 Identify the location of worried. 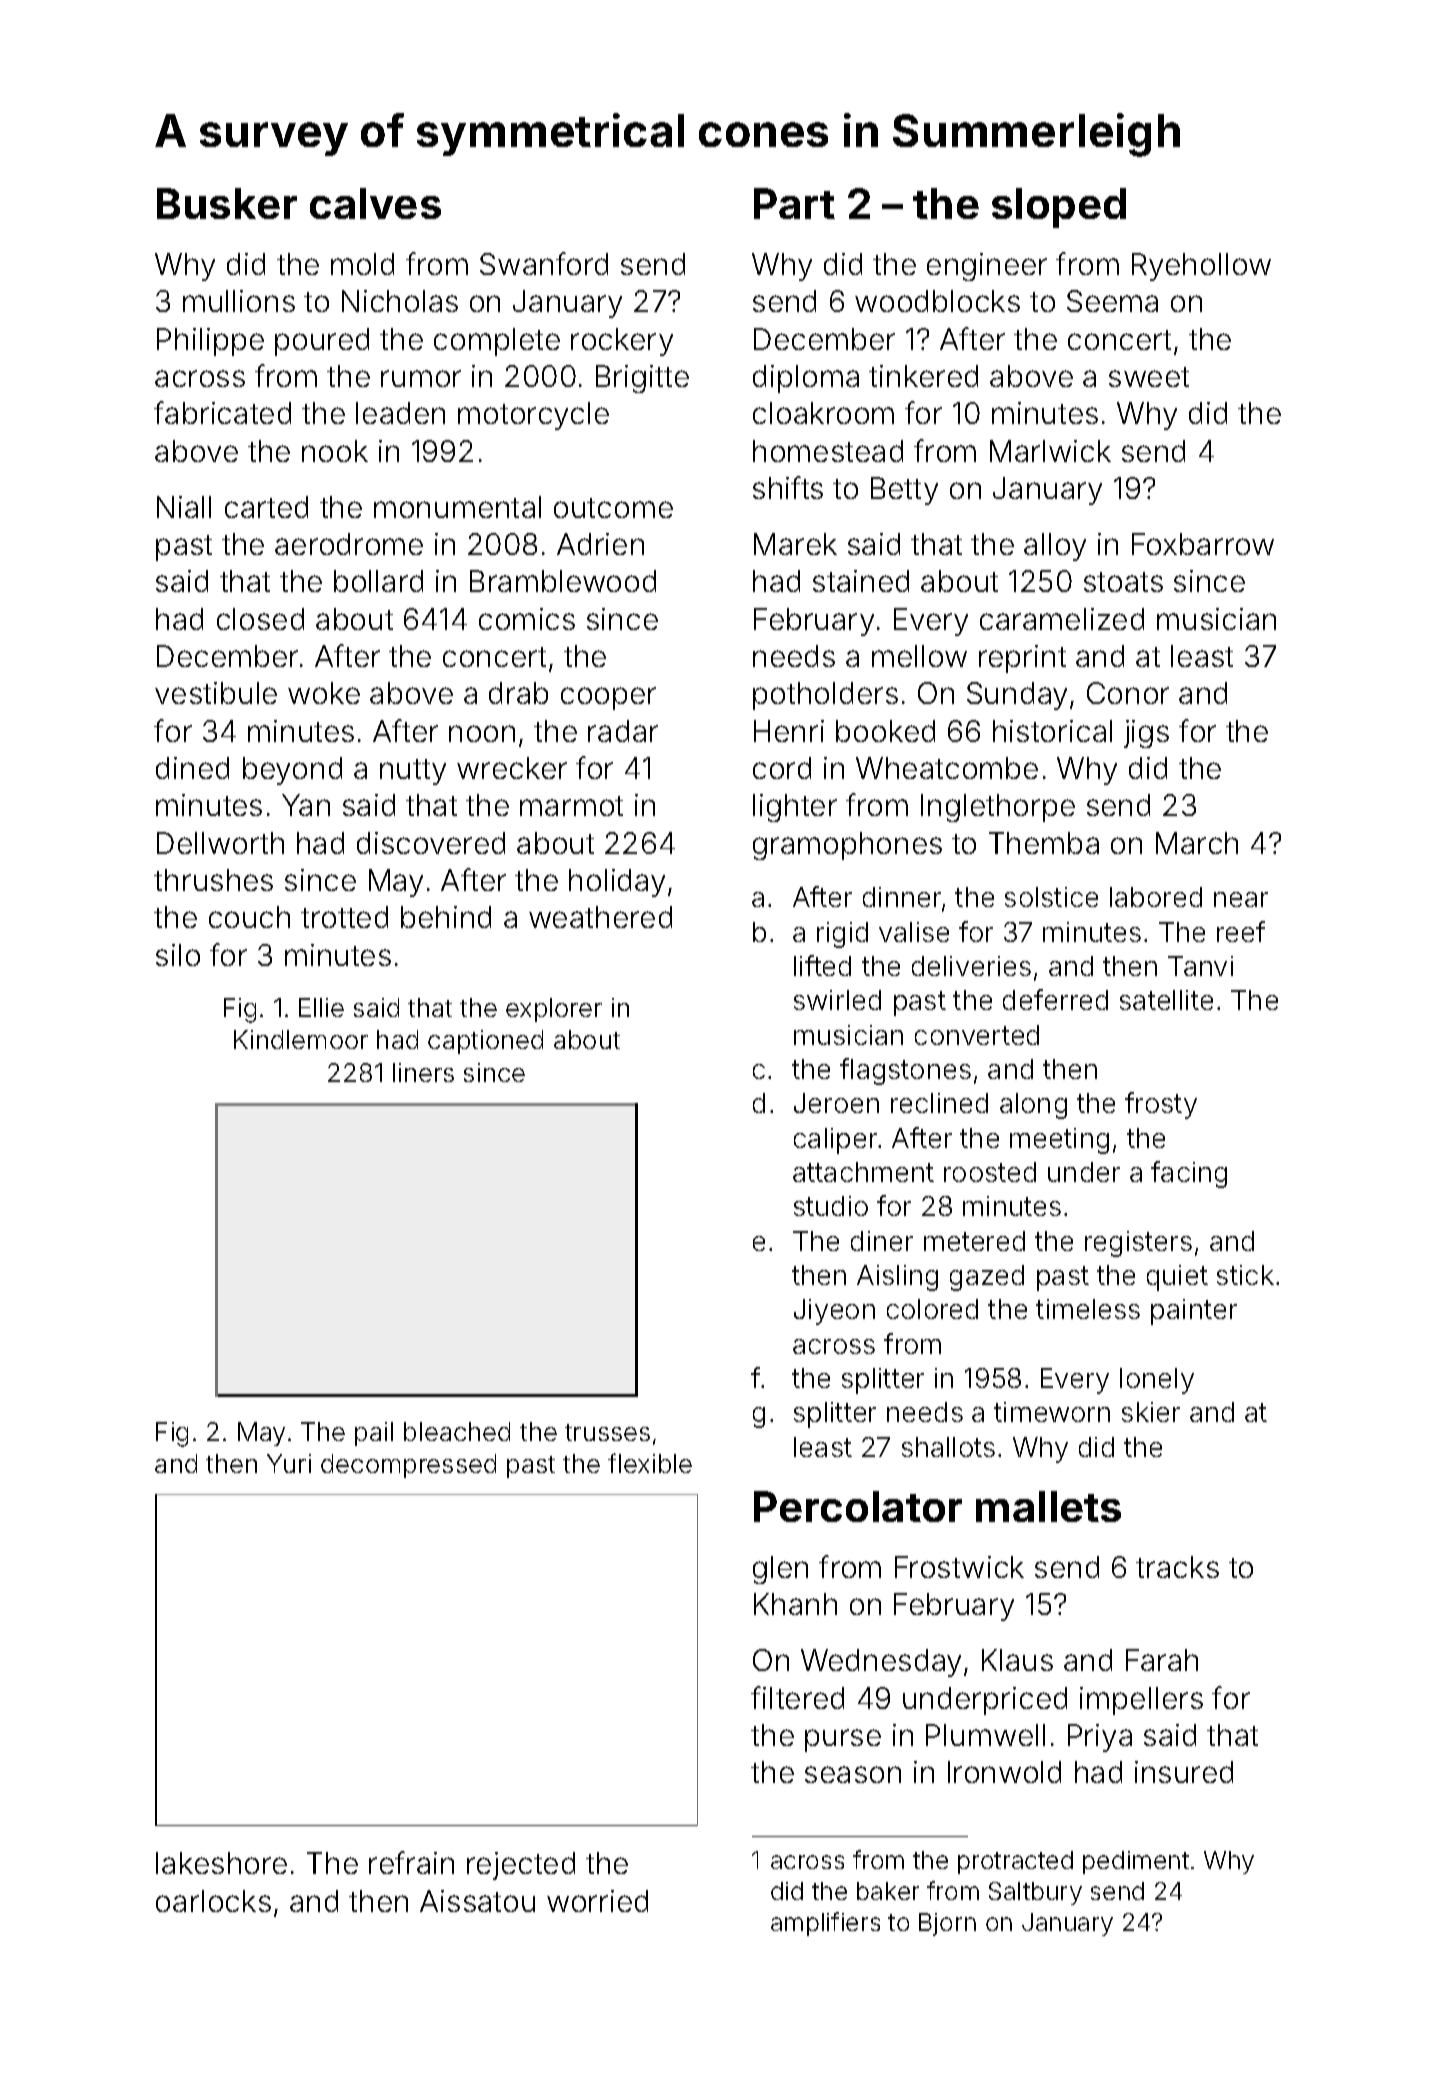
(597, 1901).
